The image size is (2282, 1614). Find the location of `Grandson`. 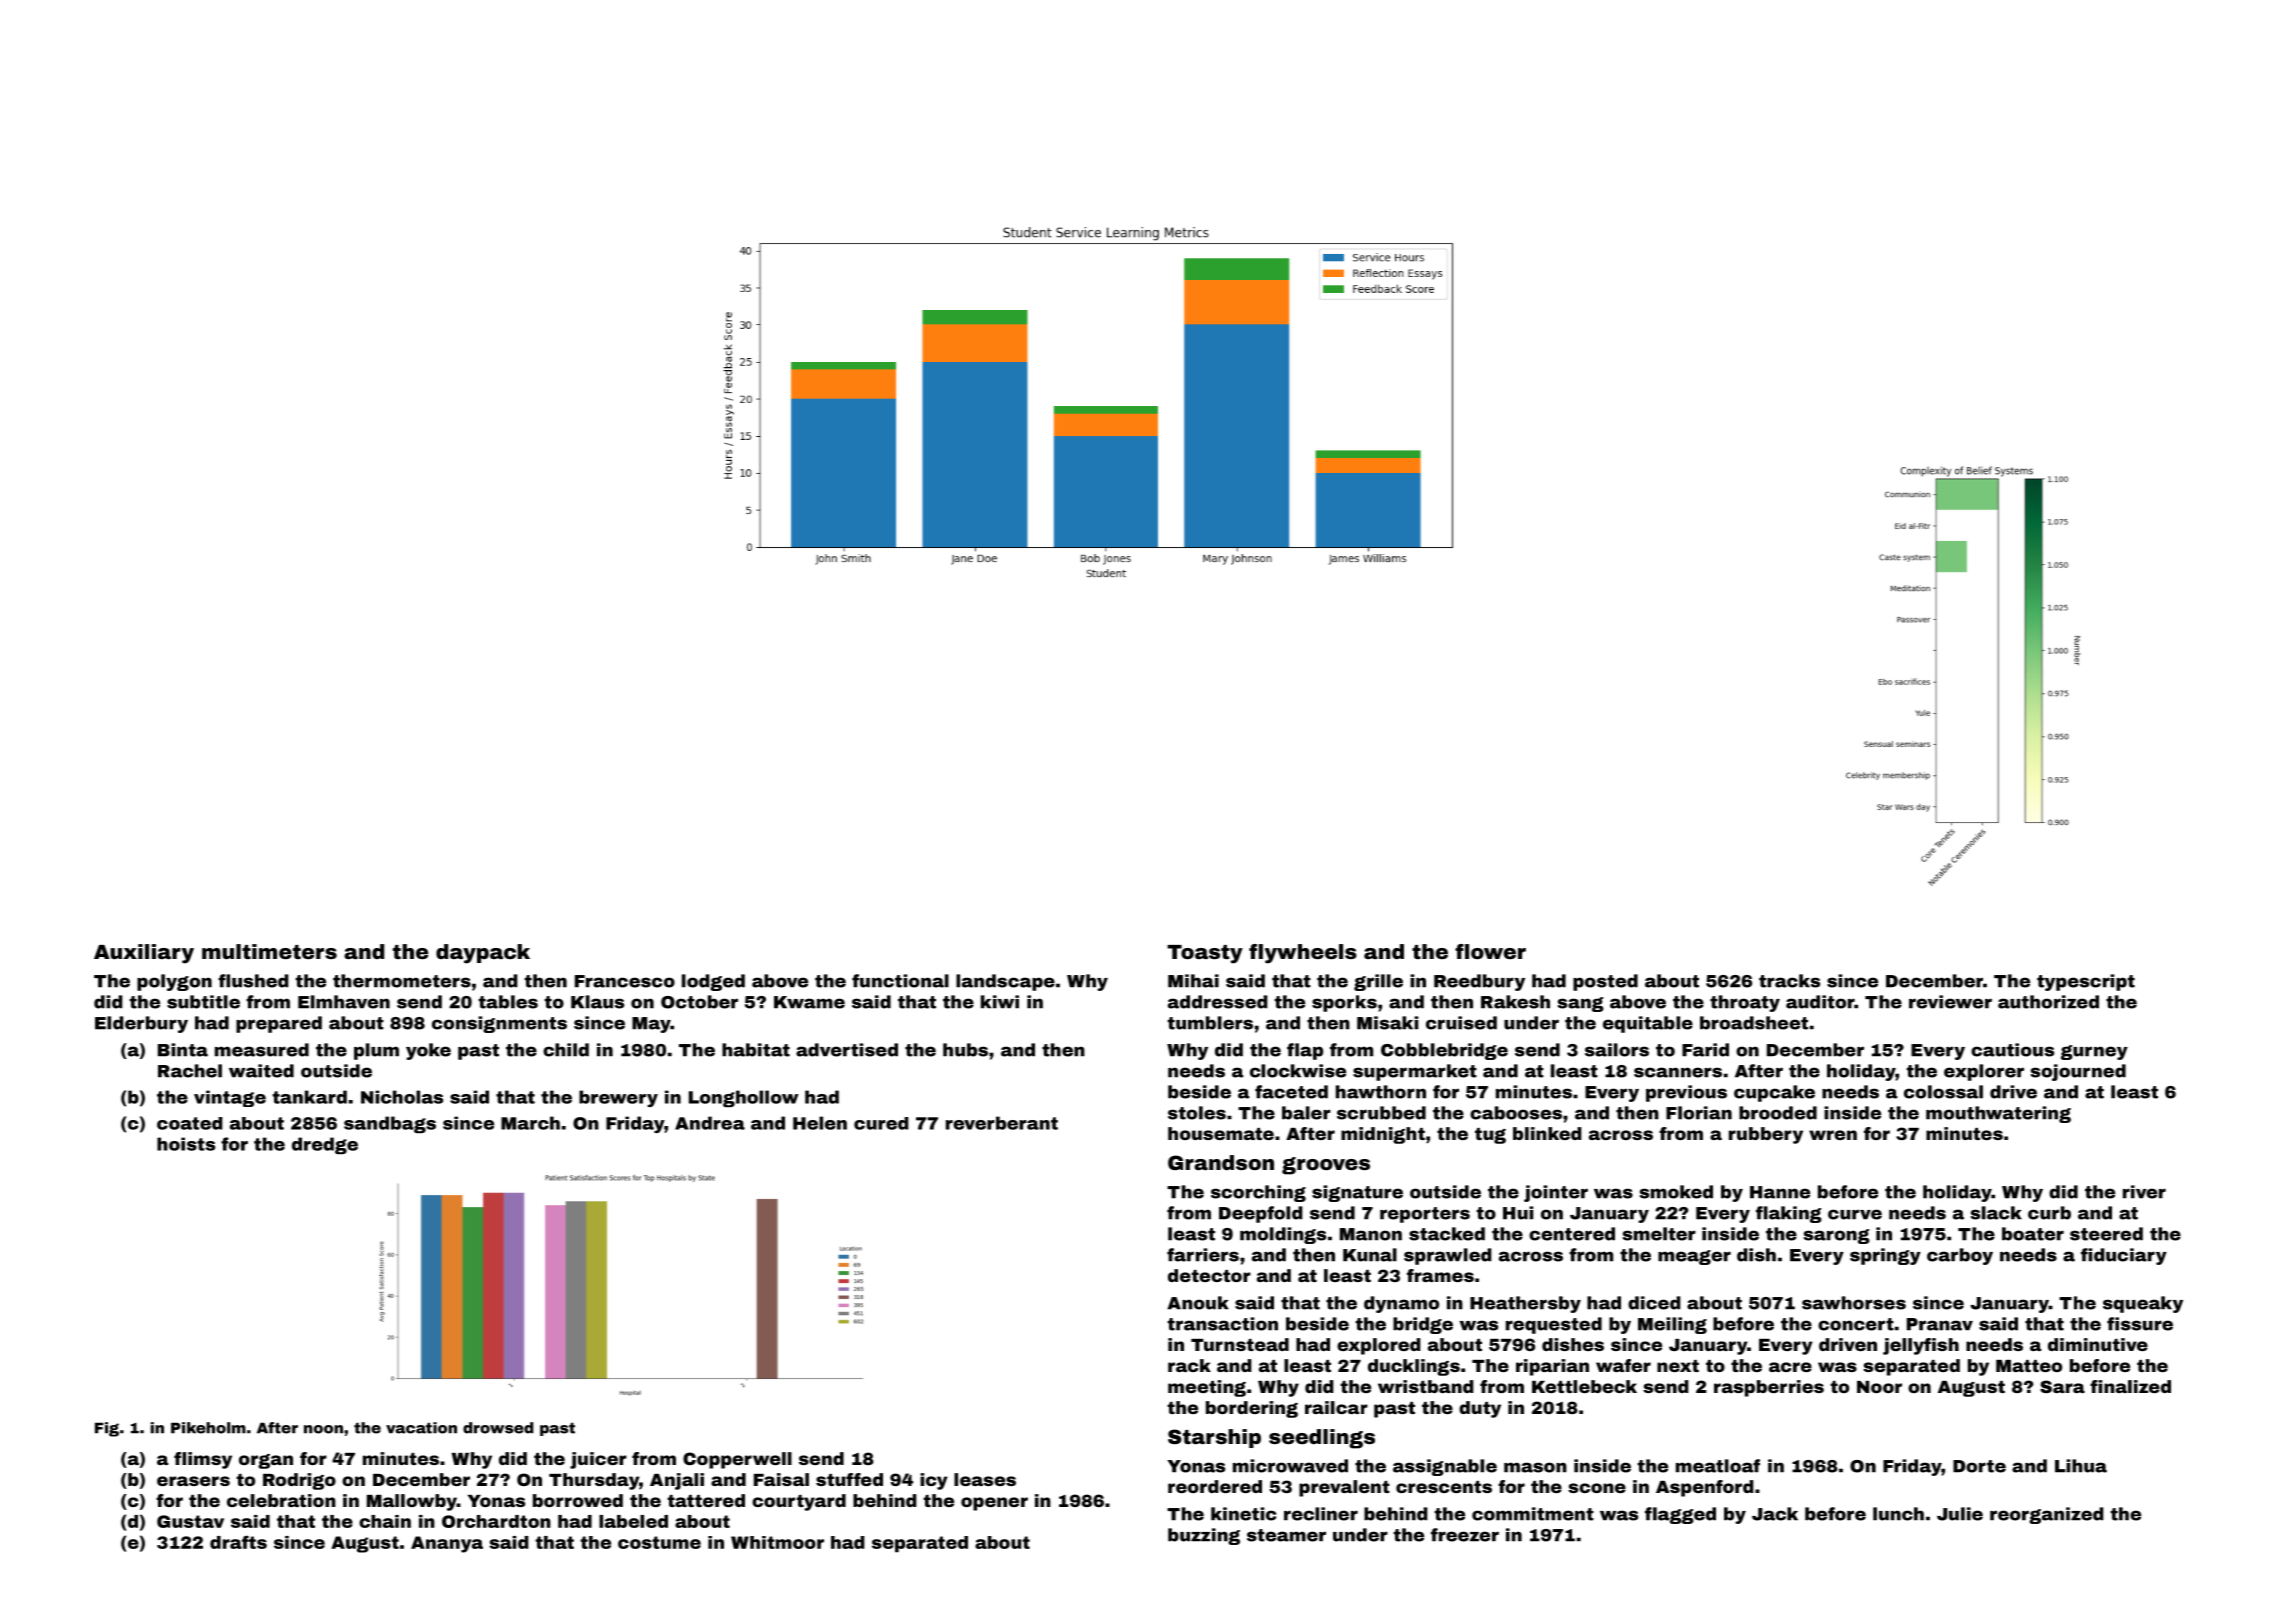

Grandson is located at coordinates (1221, 1162).
